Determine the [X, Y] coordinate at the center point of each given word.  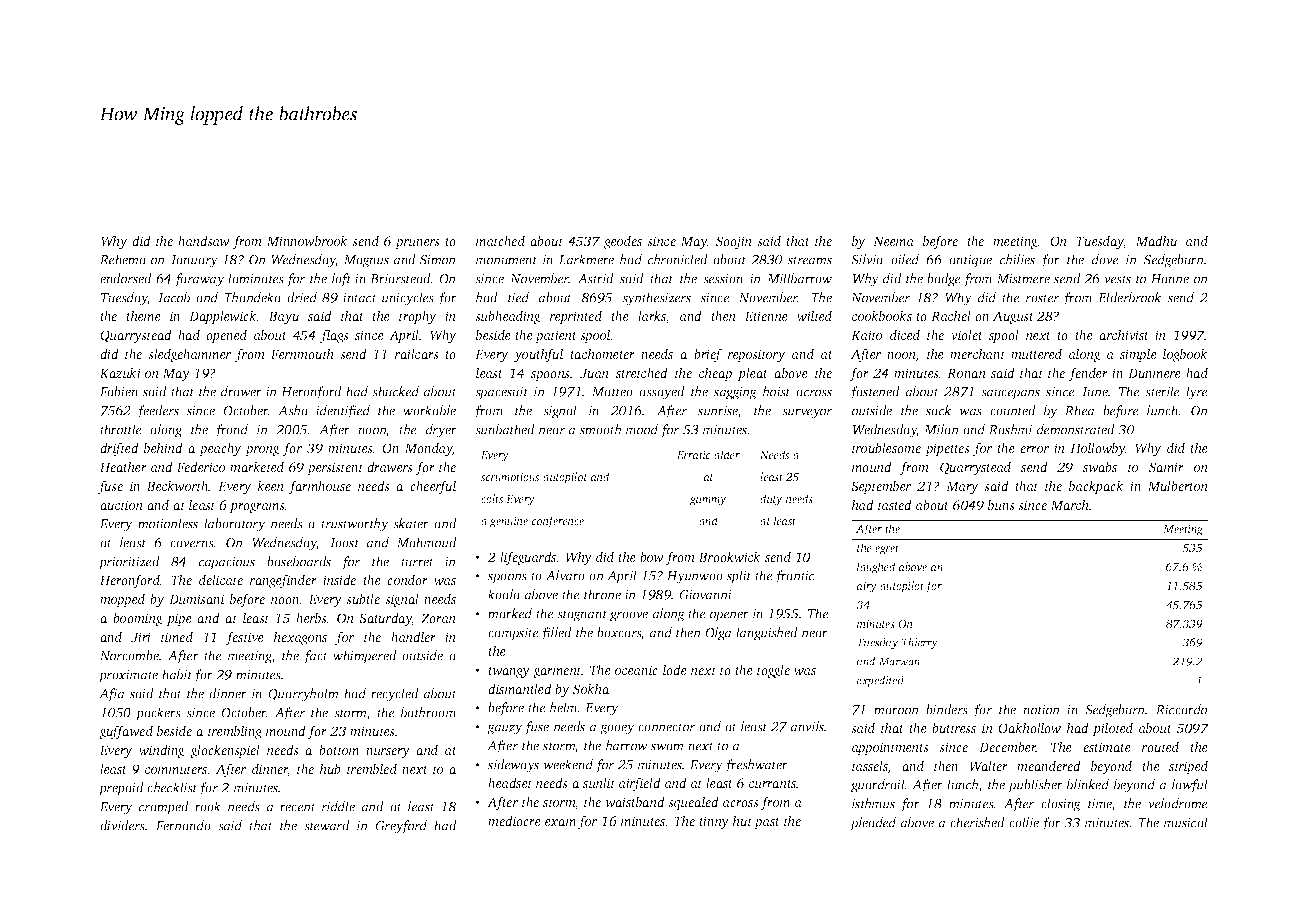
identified [343, 412]
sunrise [718, 412]
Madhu [1157, 240]
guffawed [126, 732]
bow [652, 556]
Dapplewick [223, 317]
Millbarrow [799, 278]
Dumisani [196, 599]
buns [1001, 504]
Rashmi [1010, 429]
